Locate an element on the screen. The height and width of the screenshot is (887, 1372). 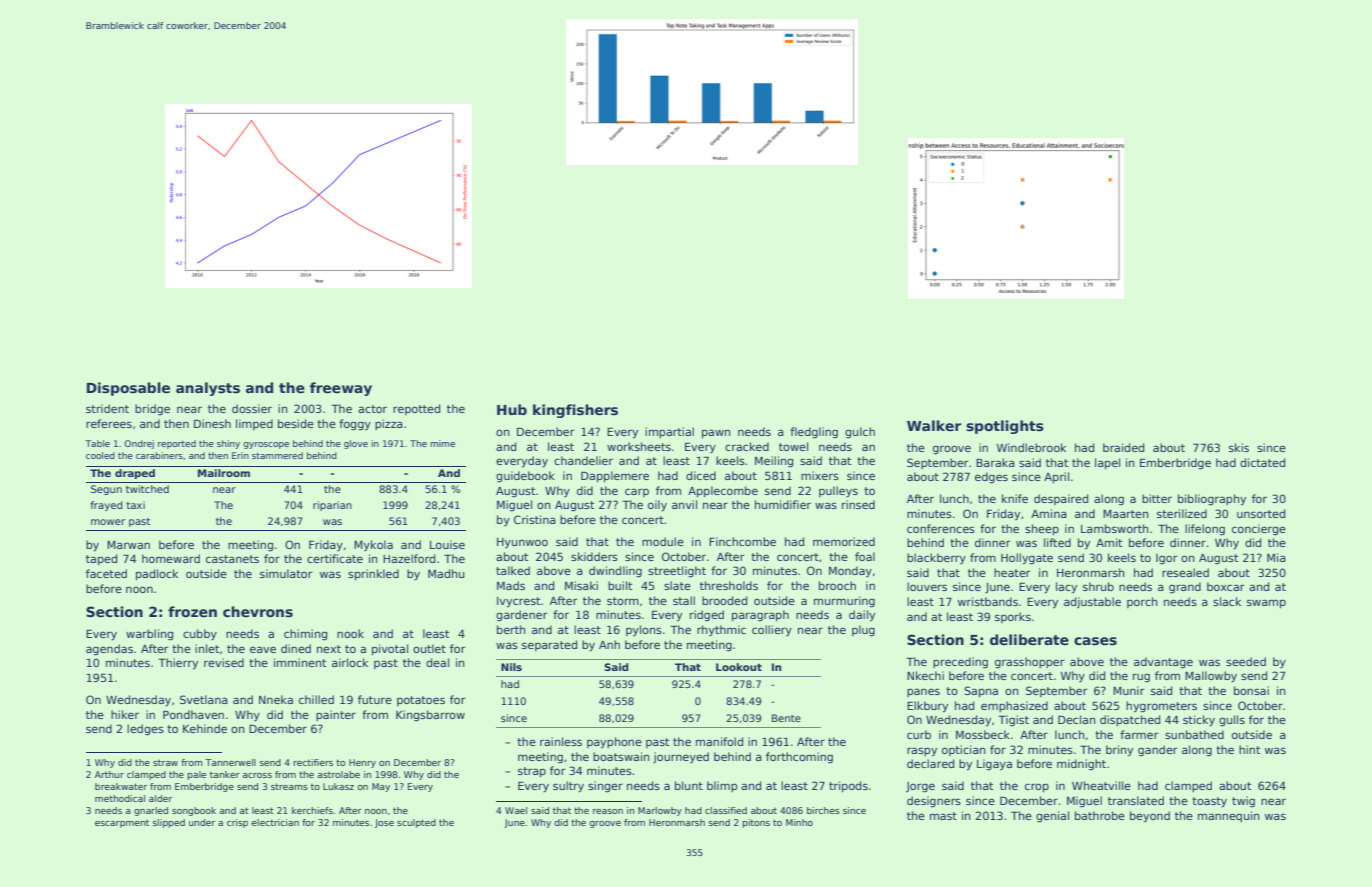
kingfishers is located at coordinates (575, 411).
